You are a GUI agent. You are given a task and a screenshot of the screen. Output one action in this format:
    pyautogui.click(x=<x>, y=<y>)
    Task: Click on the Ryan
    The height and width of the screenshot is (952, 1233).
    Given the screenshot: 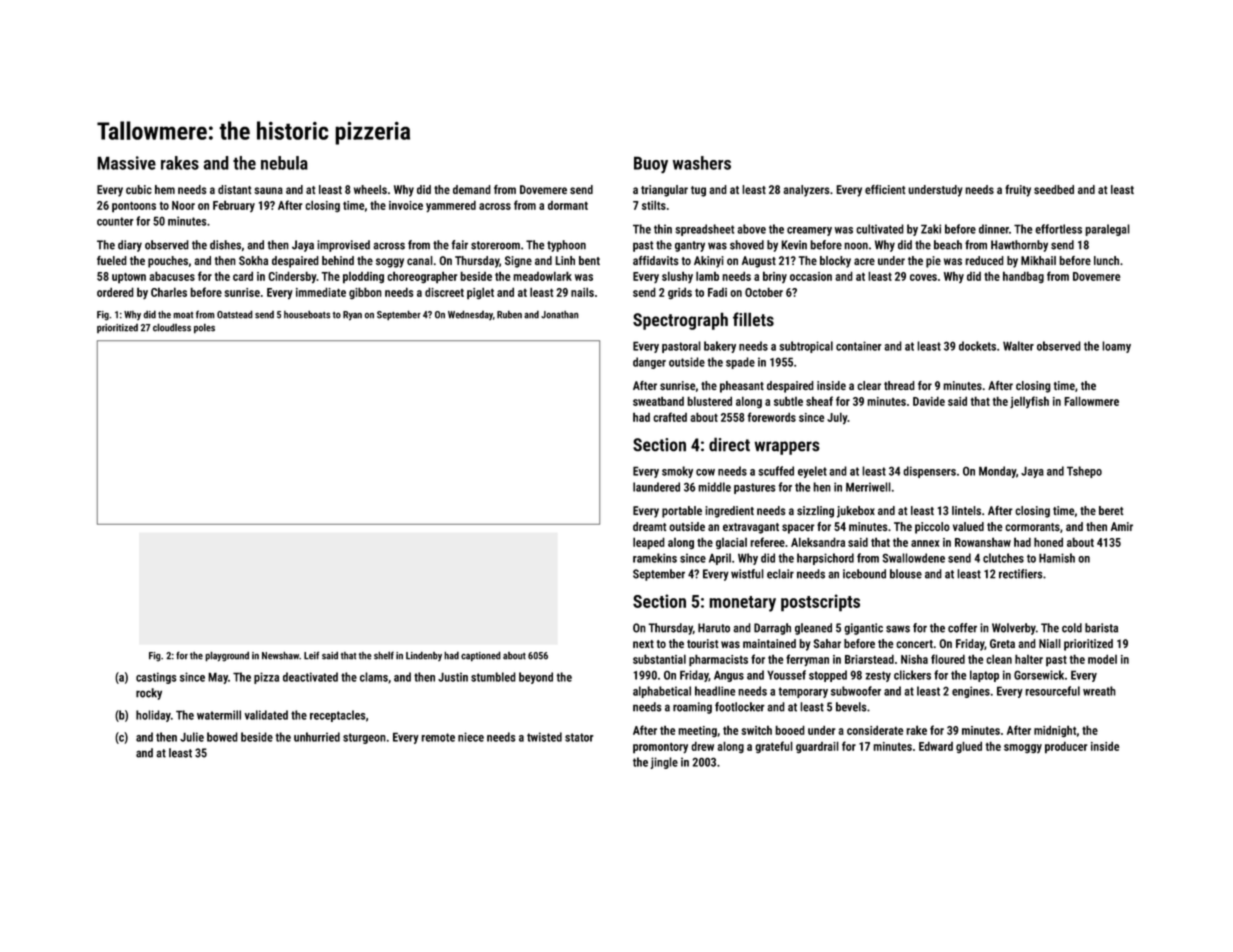 What is the action you would take?
    pyautogui.click(x=352, y=316)
